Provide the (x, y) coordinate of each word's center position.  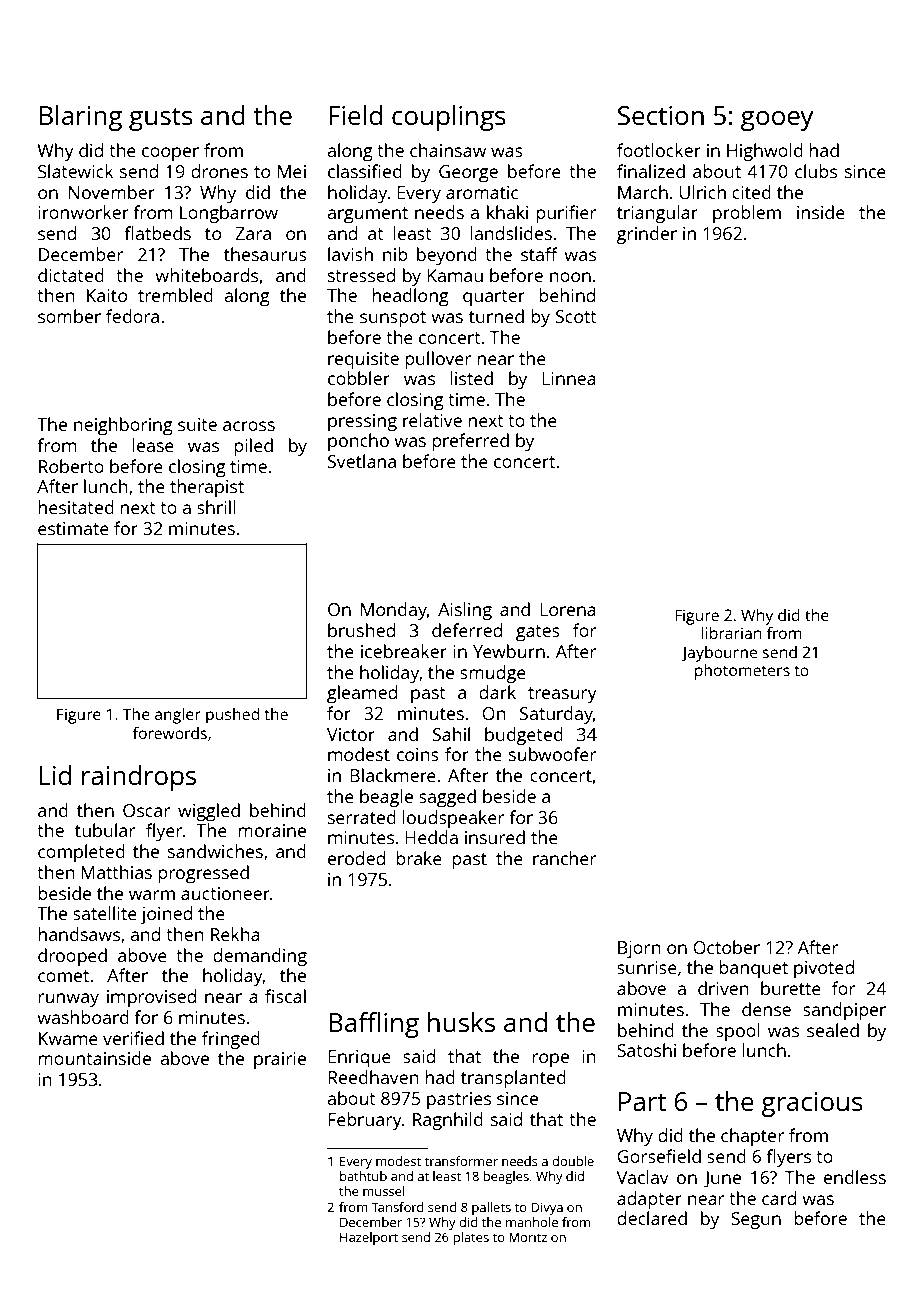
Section (661, 115)
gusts (161, 119)
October (726, 947)
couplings (449, 118)
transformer (461, 1161)
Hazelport (369, 1238)
